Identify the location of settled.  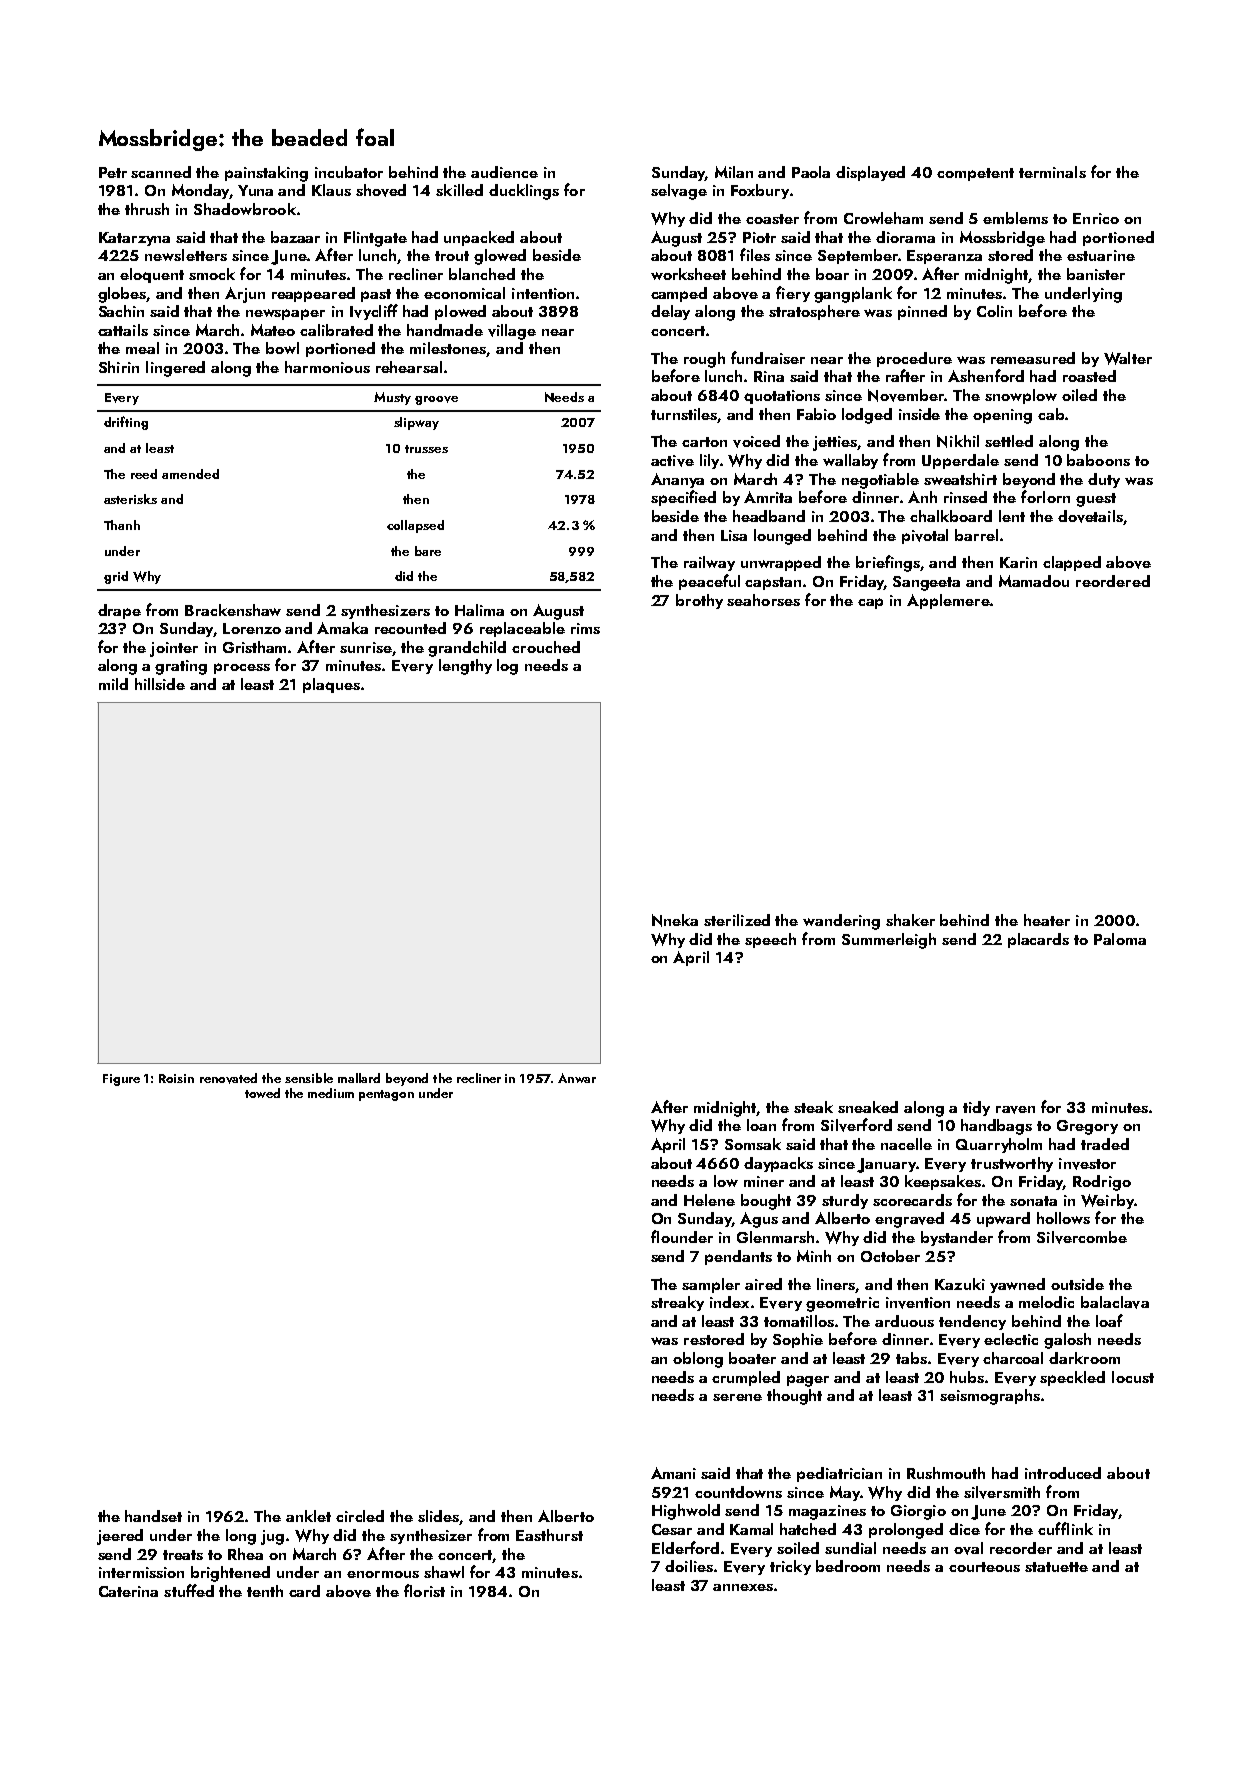
(1009, 441).
